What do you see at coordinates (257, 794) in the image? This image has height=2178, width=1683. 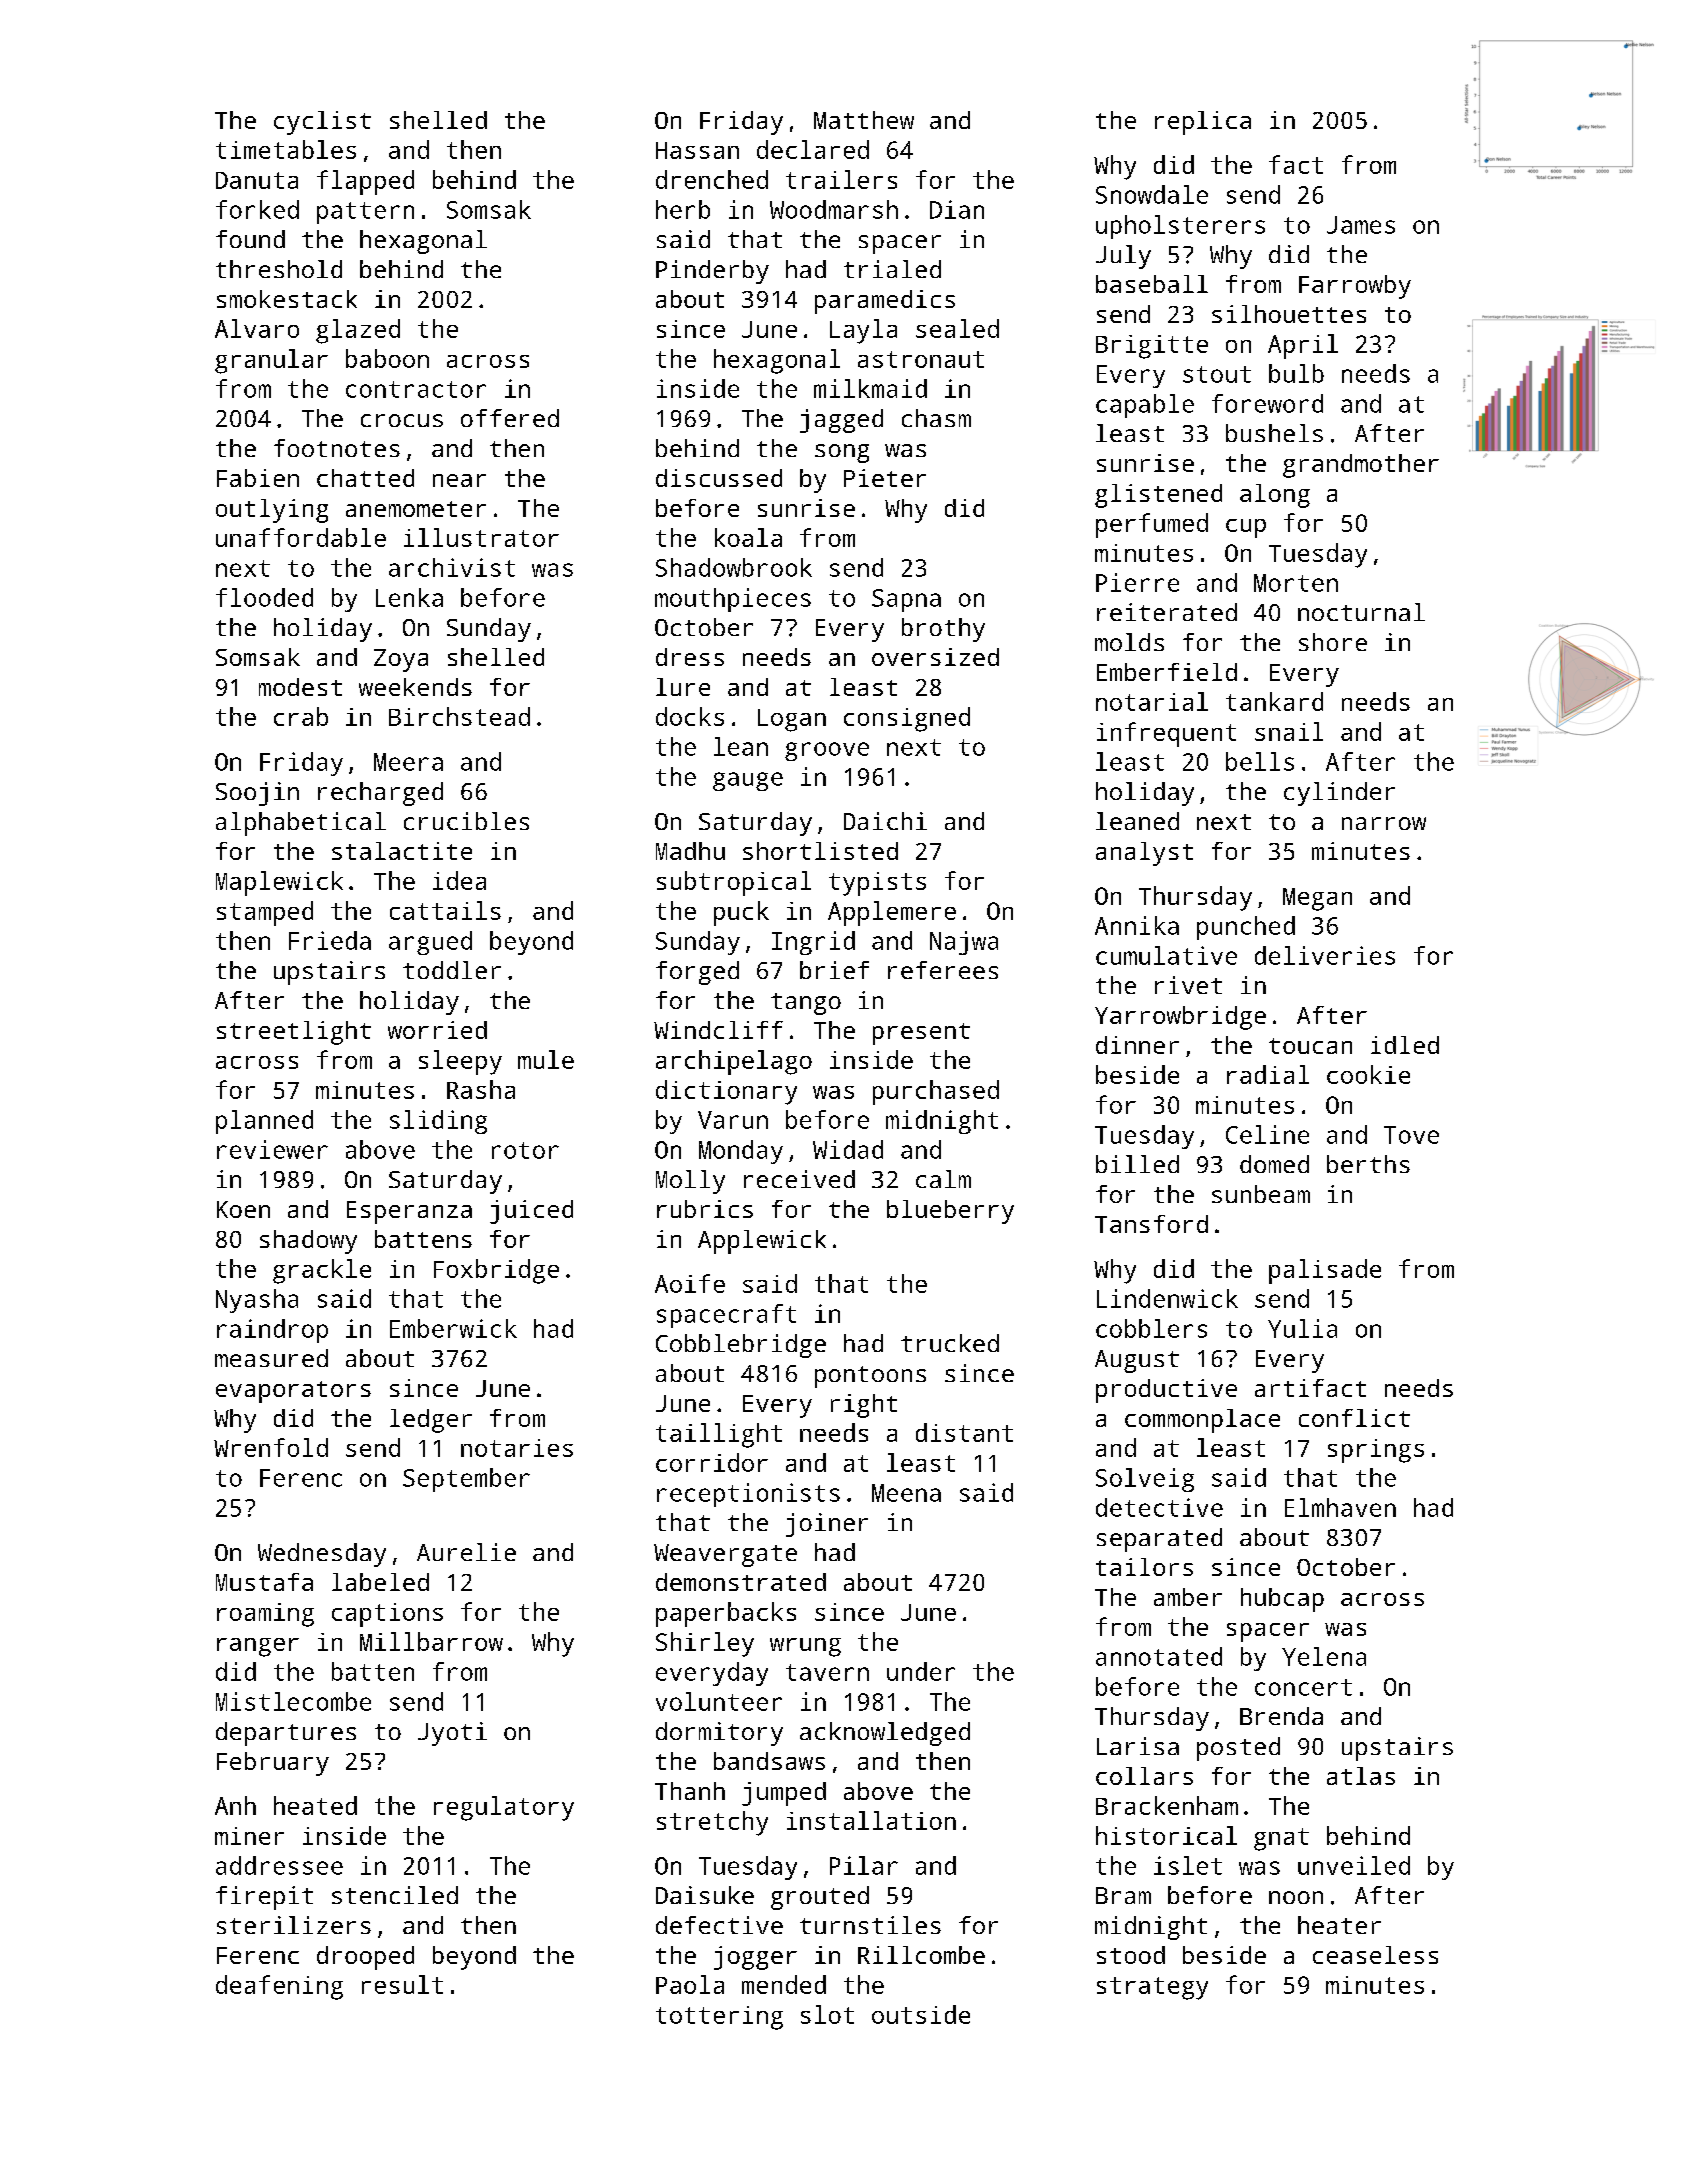 I see `Soojin` at bounding box center [257, 794].
